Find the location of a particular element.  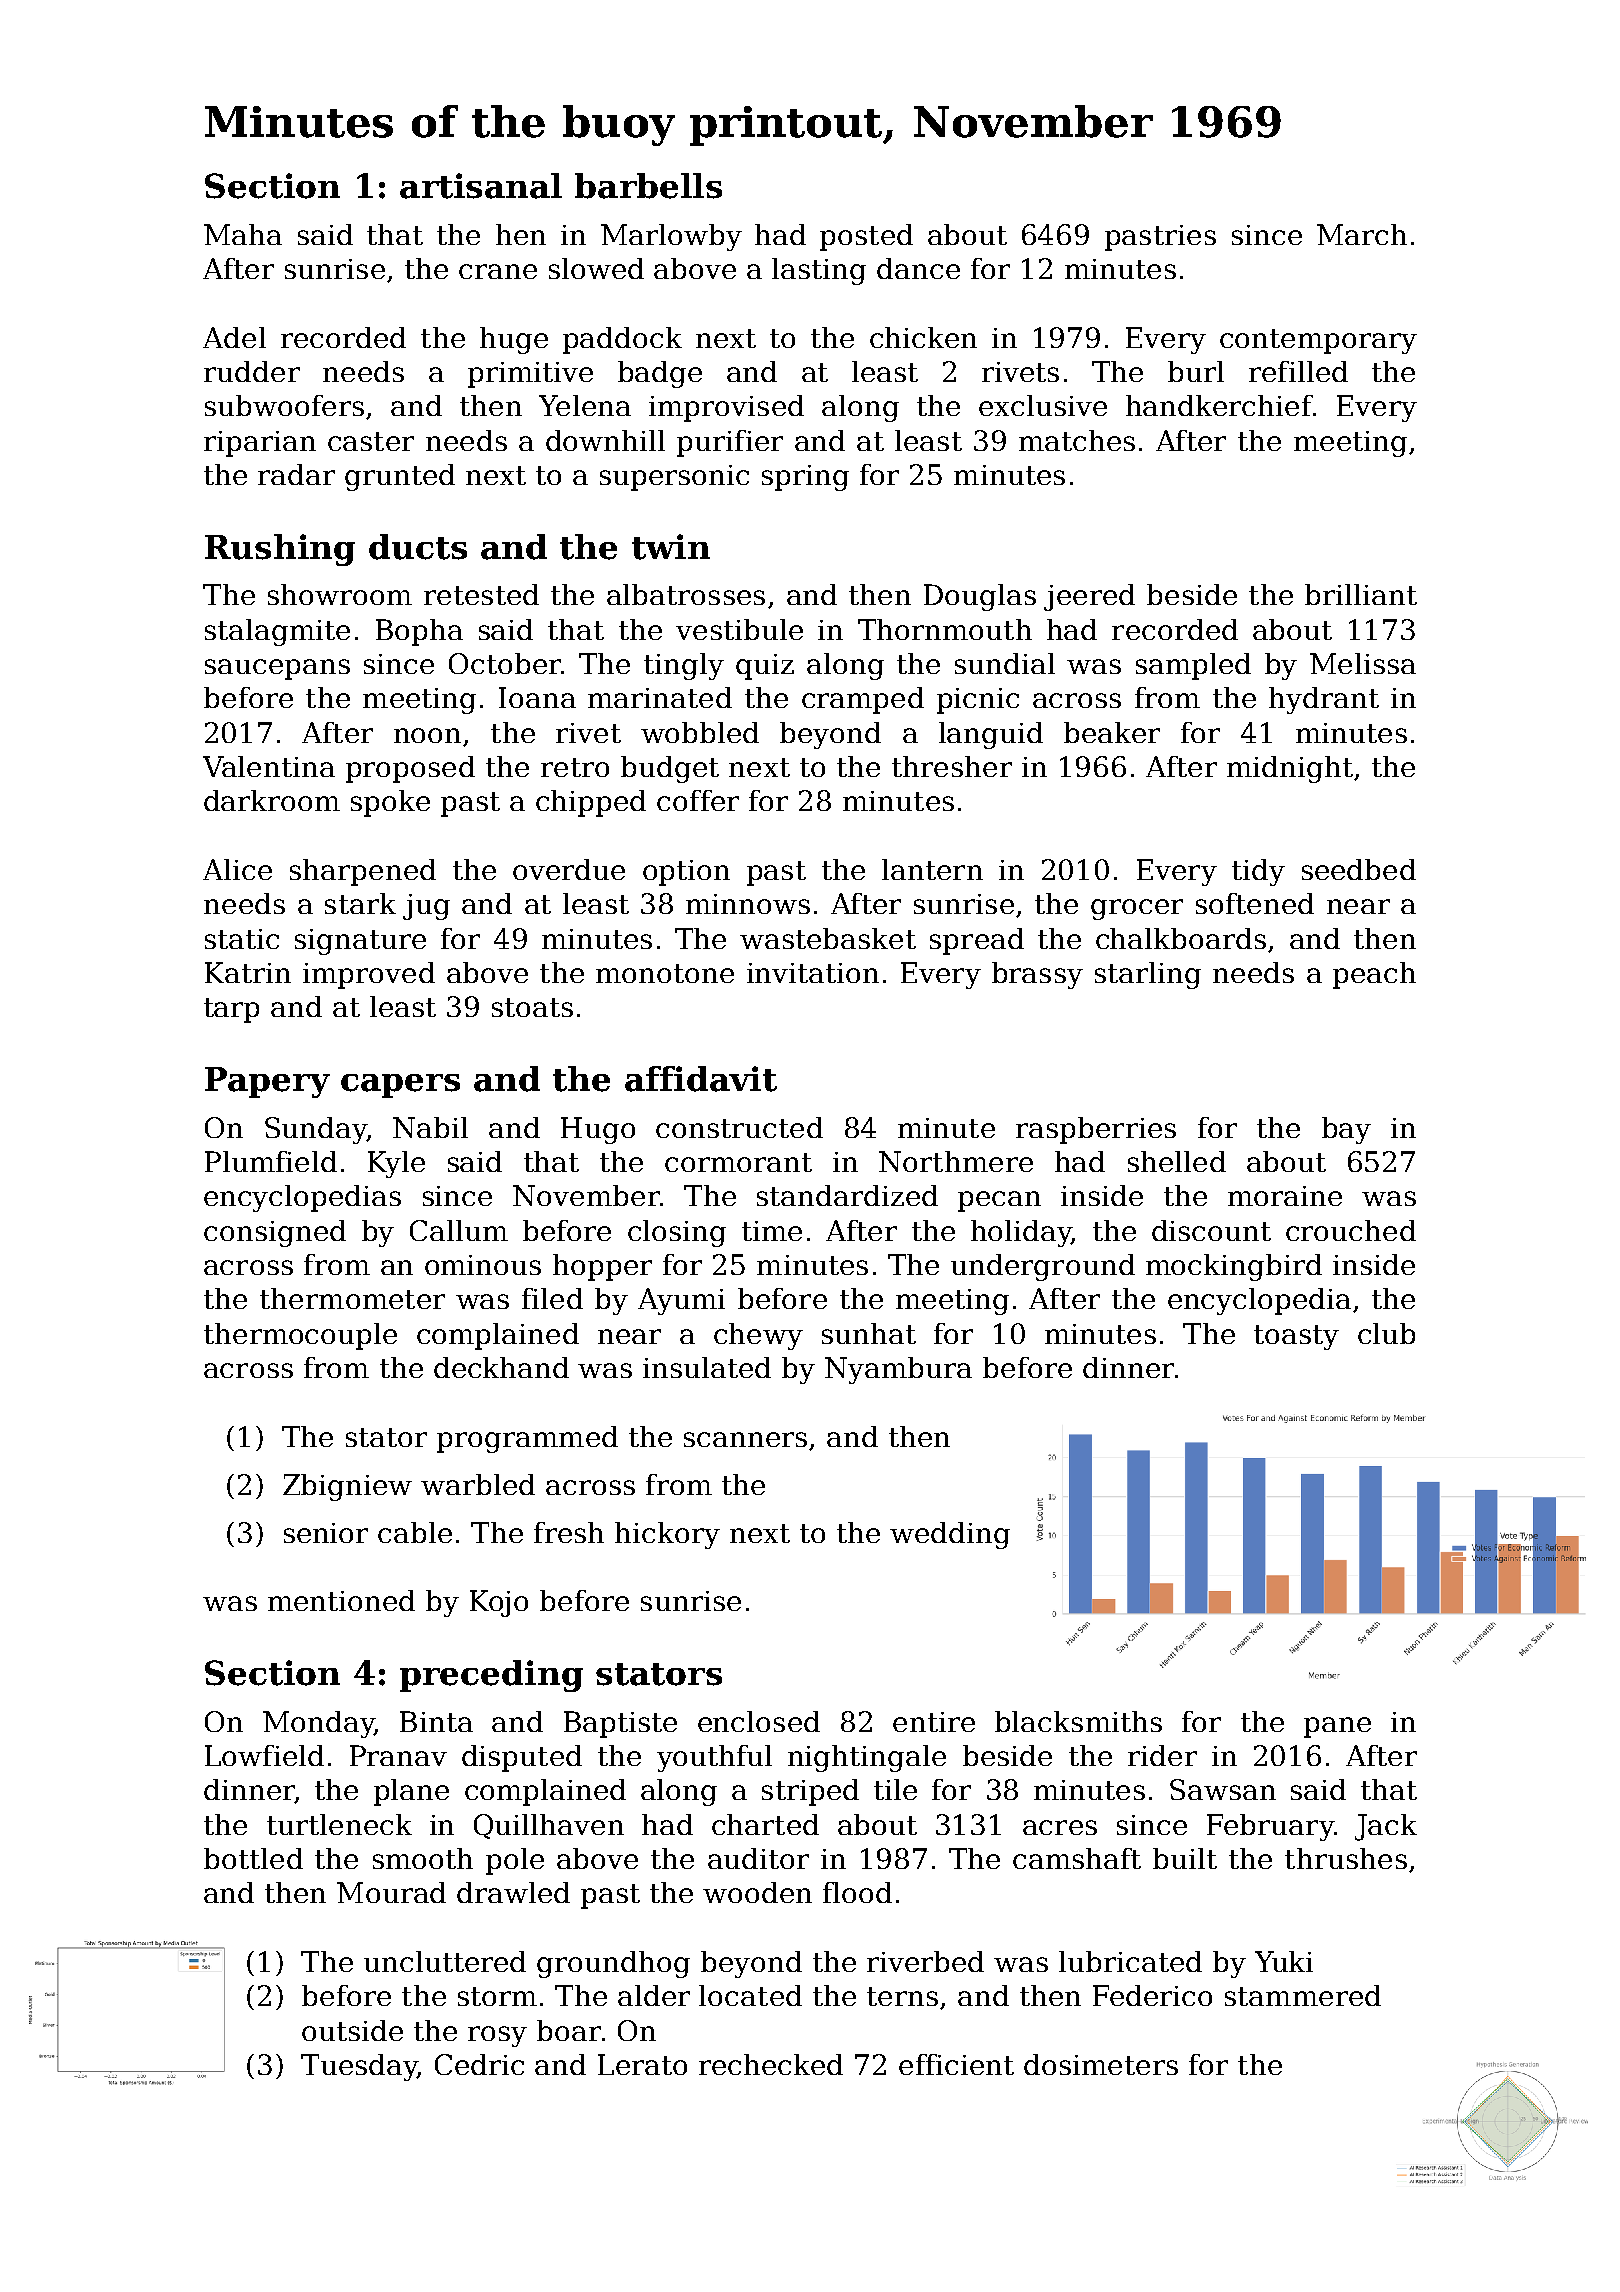

outside is located at coordinates (352, 2030).
